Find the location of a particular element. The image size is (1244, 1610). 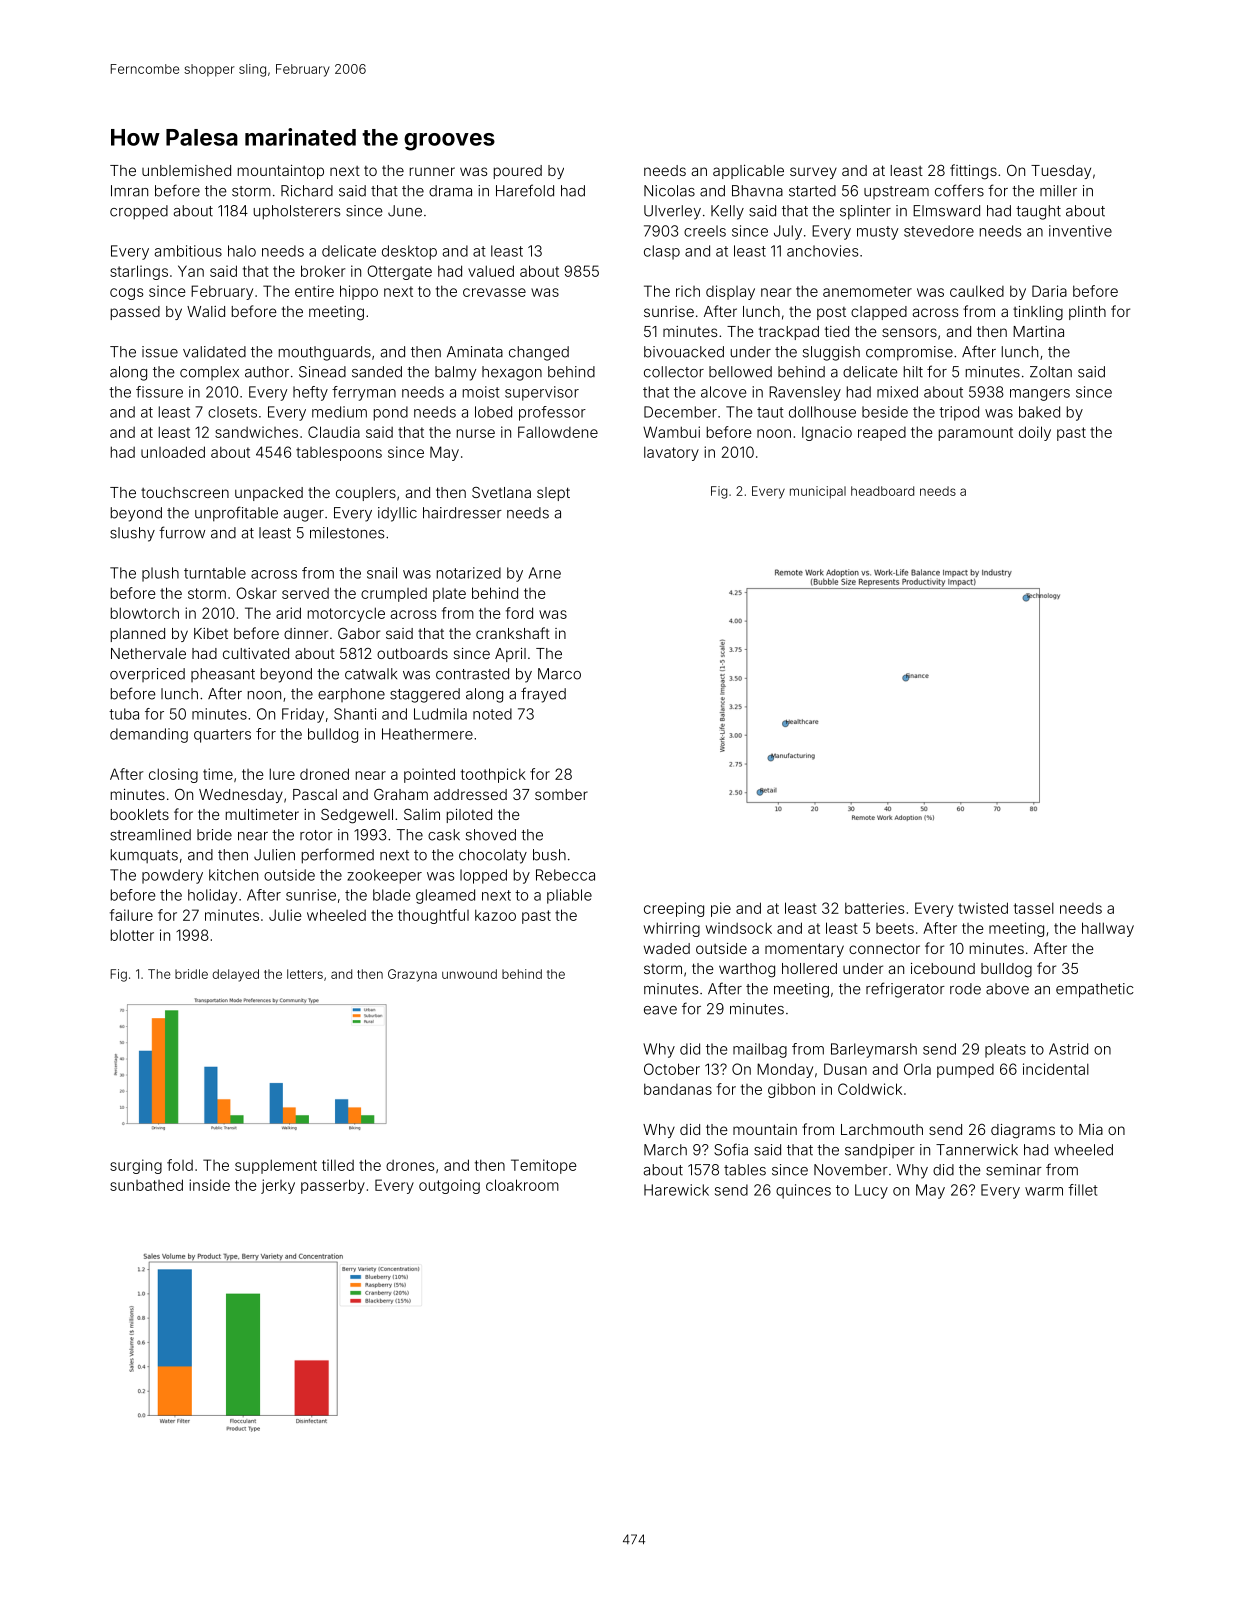

inside is located at coordinates (209, 1185).
